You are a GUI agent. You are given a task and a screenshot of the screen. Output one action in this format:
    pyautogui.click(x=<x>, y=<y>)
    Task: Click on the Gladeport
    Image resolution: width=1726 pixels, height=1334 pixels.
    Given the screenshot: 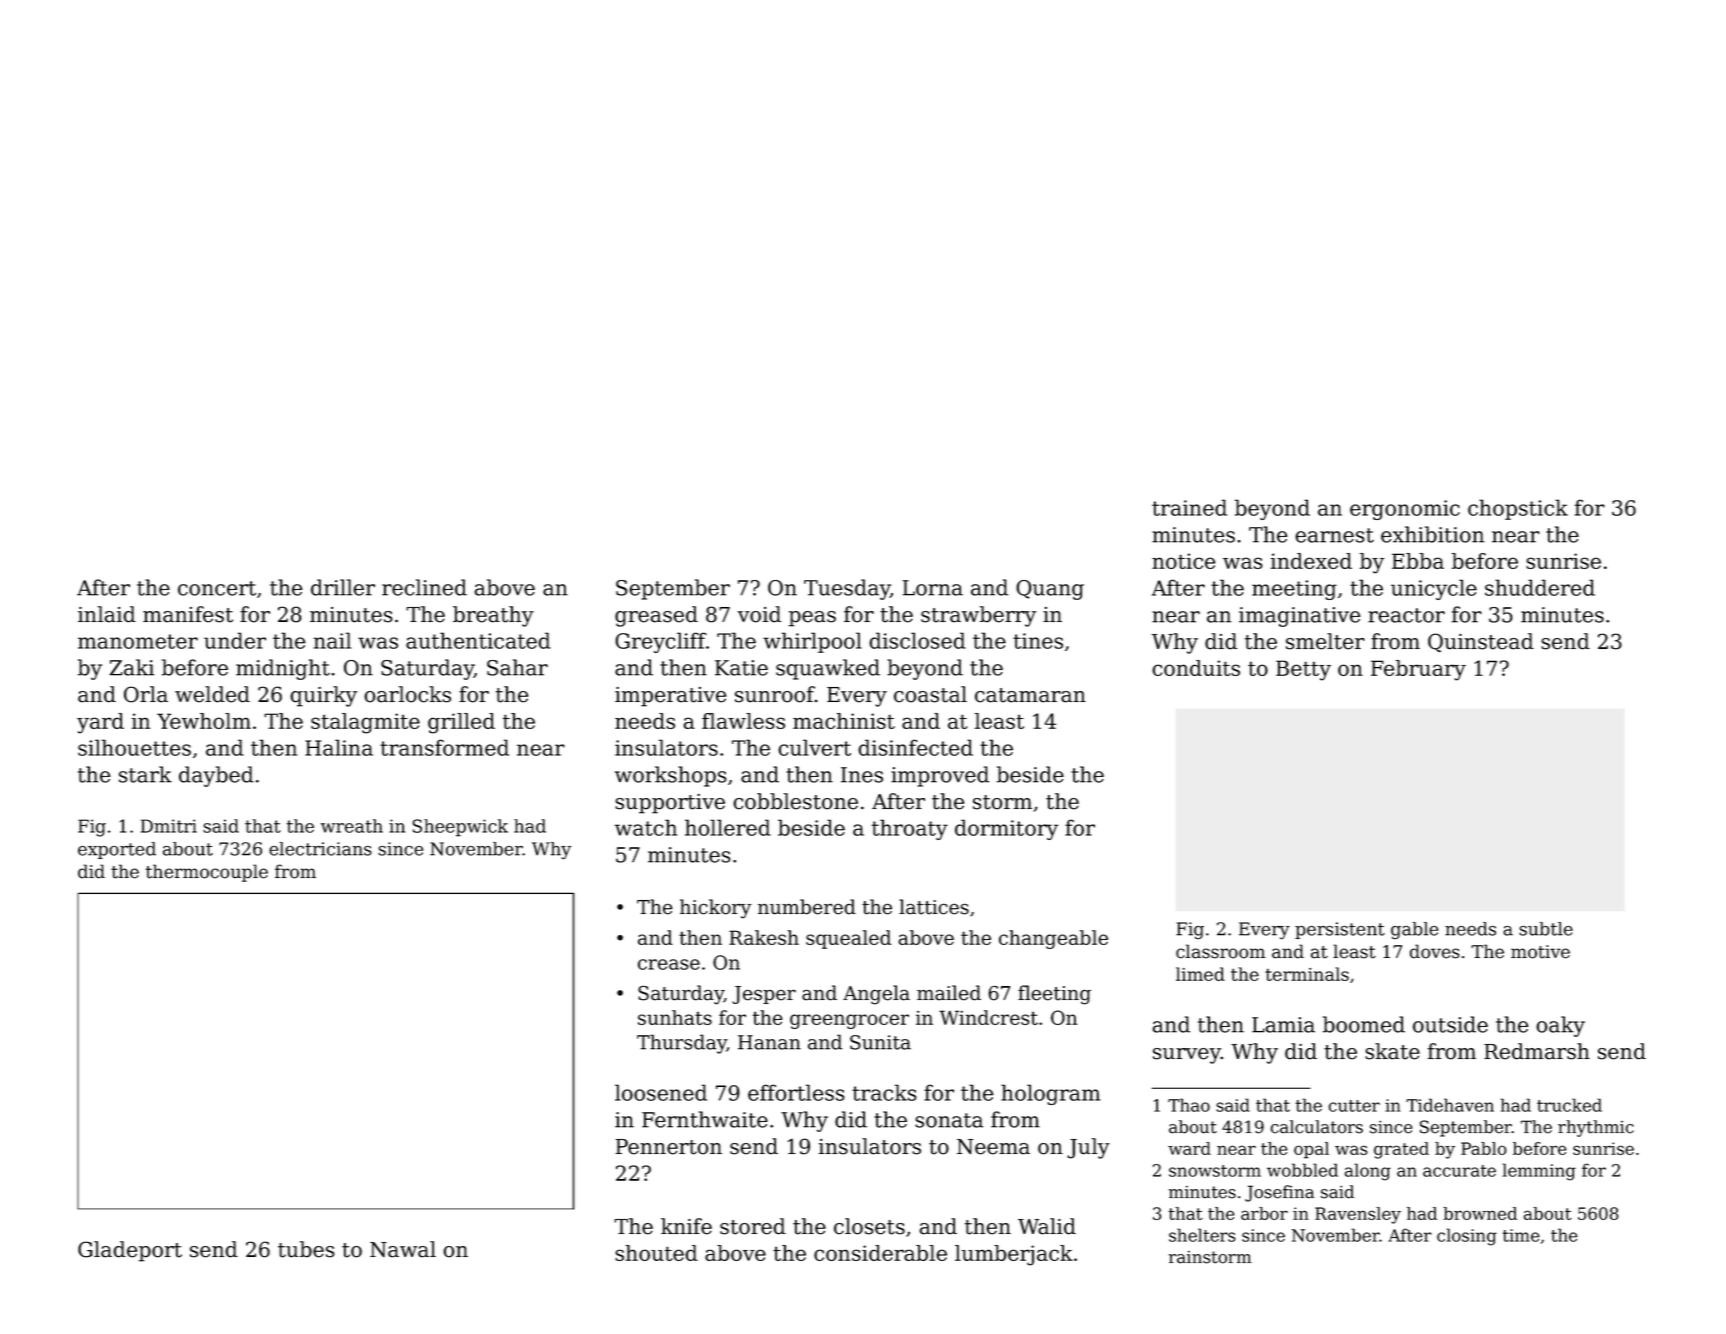 What is the action you would take?
    pyautogui.click(x=130, y=1251)
